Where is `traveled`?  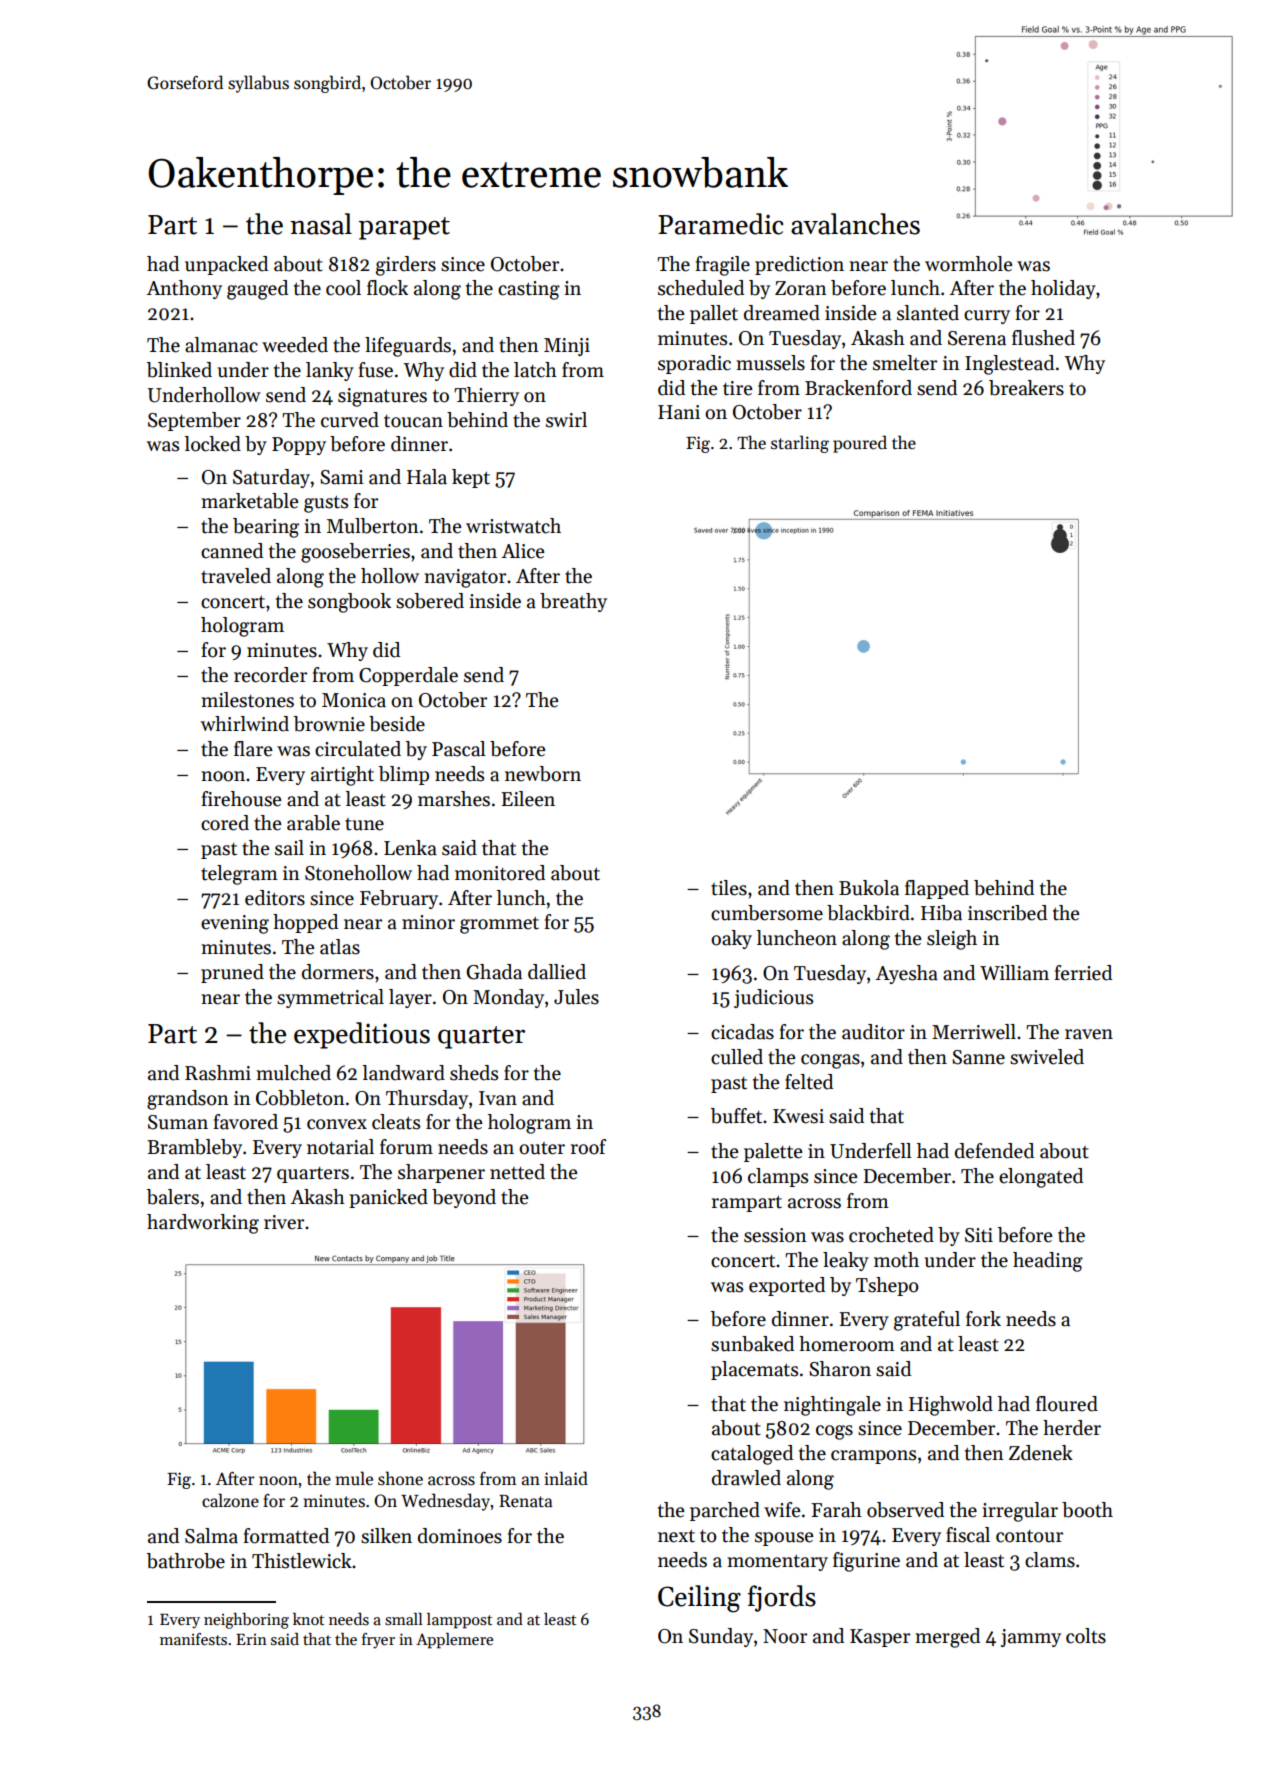 traveled is located at coordinates (236, 576).
